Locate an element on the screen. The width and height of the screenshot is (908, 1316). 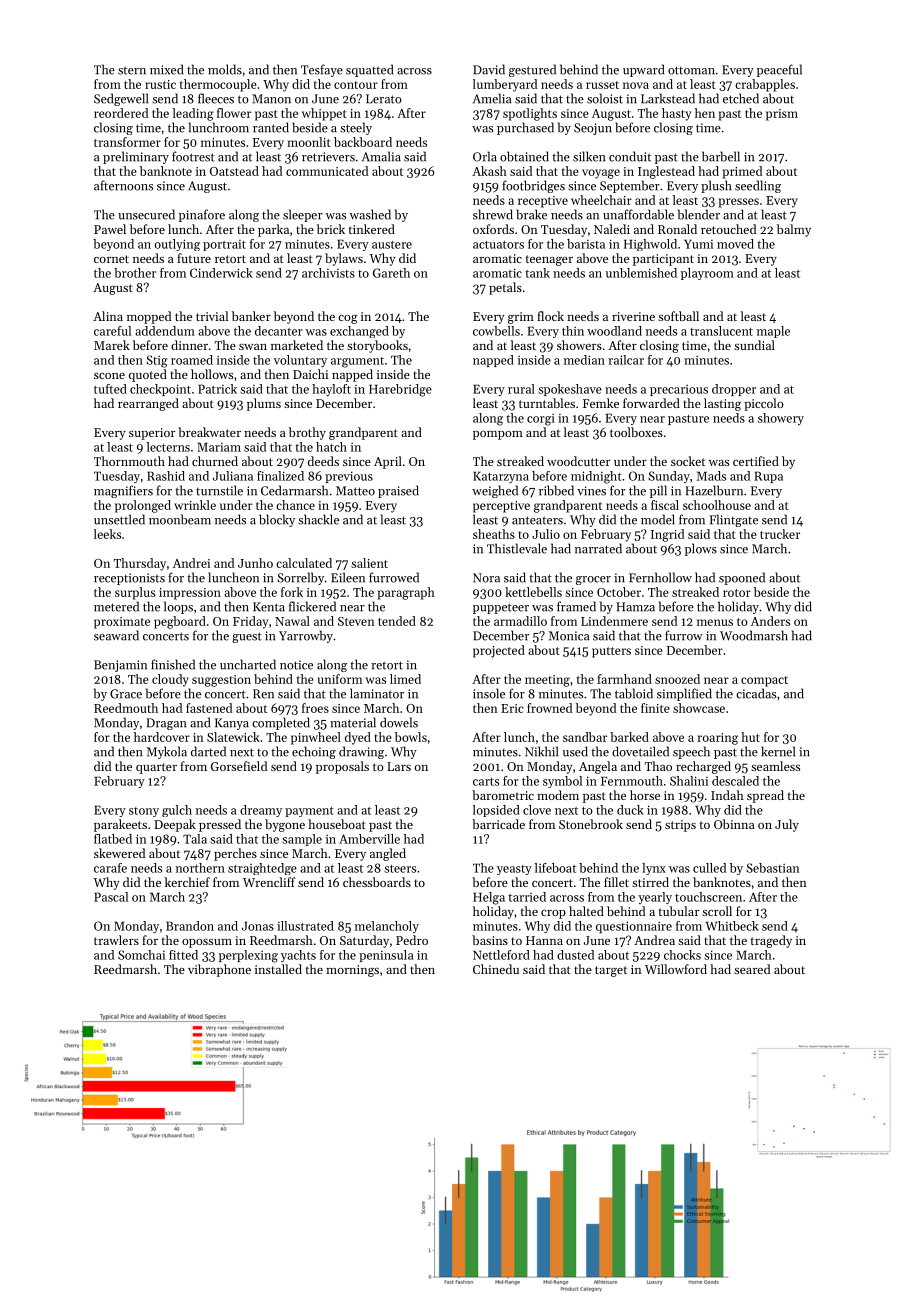
peaceful is located at coordinates (779, 70).
